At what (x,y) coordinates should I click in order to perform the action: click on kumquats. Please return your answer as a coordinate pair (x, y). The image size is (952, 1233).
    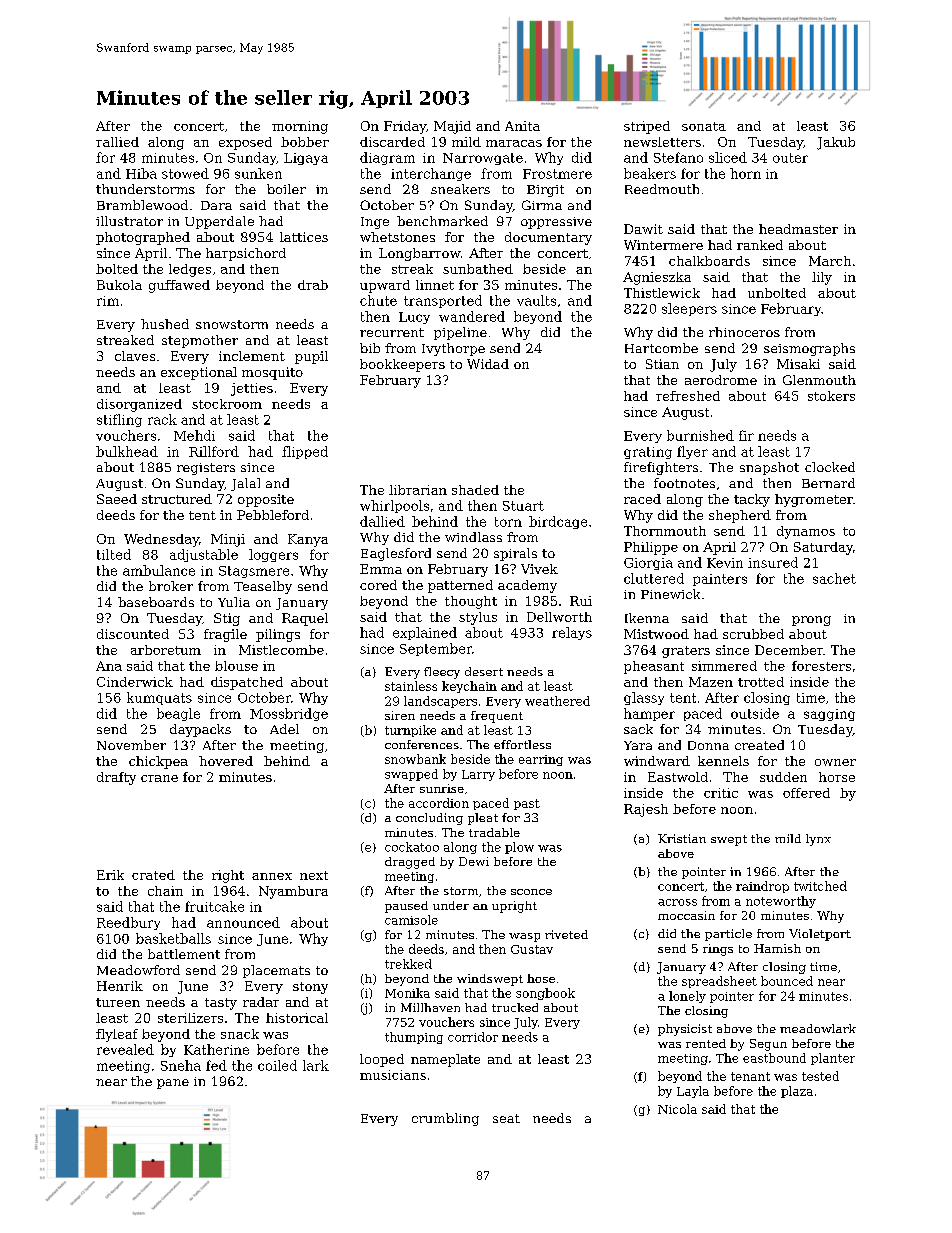
    Looking at the image, I should click on (159, 698).
